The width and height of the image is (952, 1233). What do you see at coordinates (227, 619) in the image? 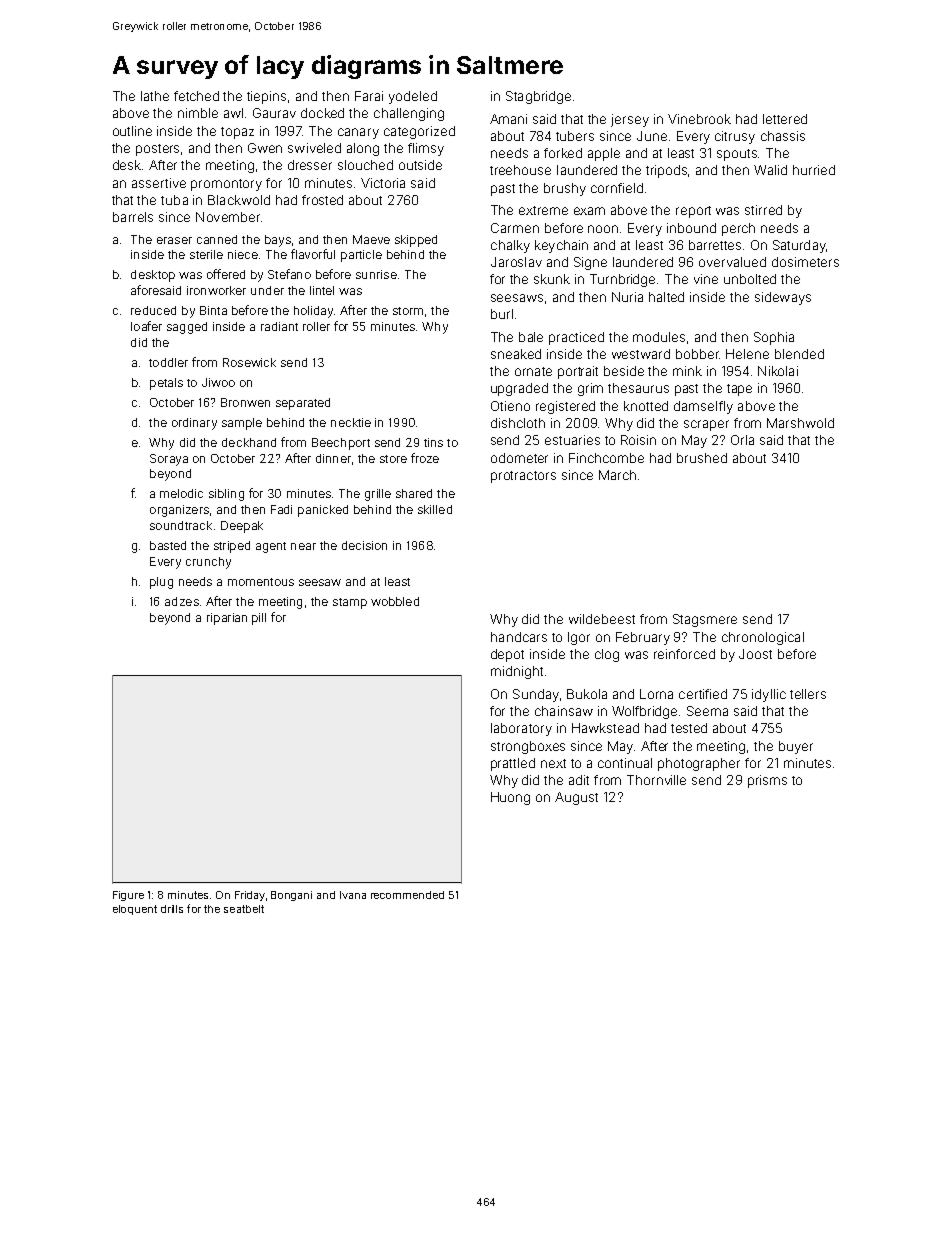
I see `riparian` at bounding box center [227, 619].
